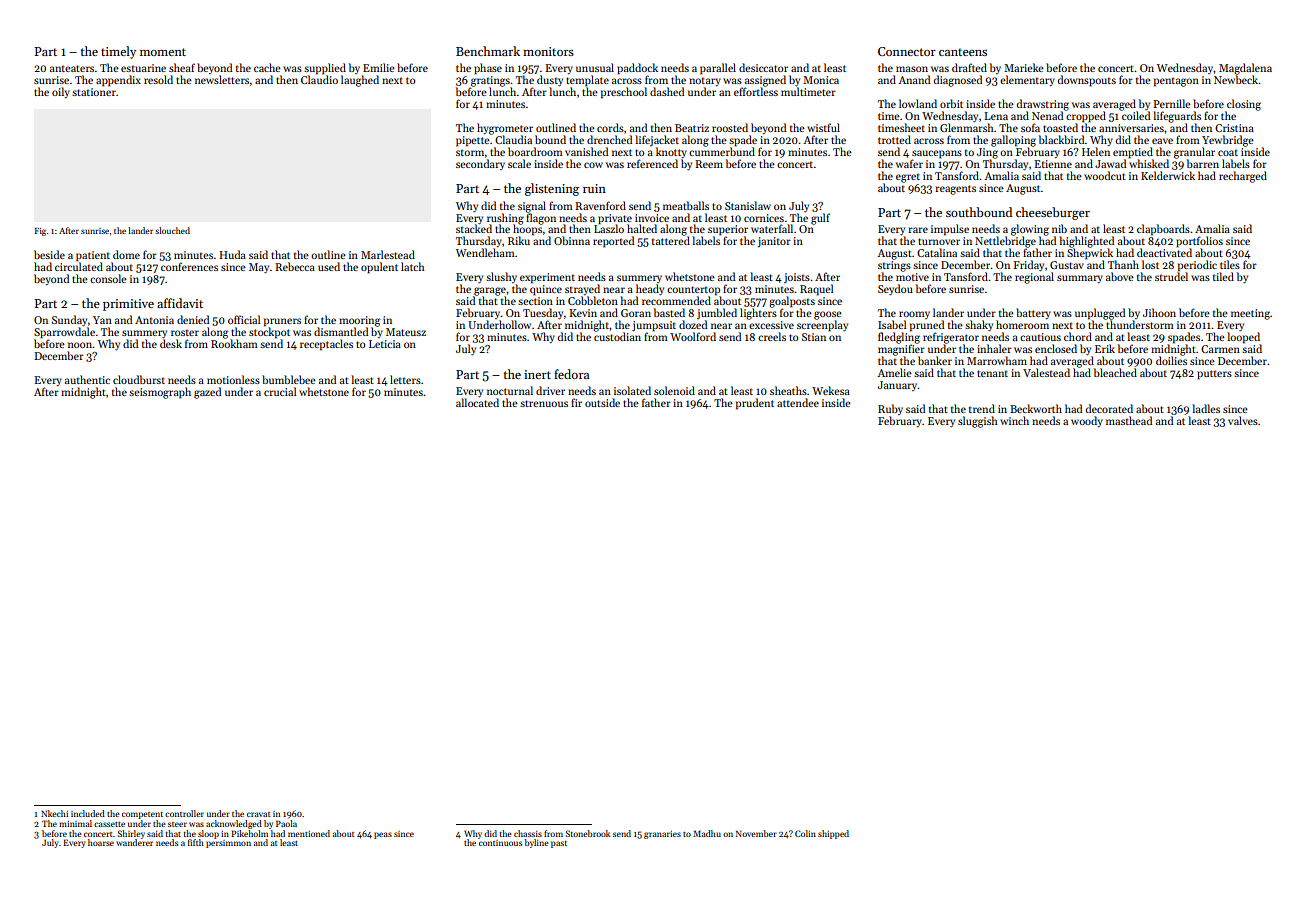 Image resolution: width=1308 pixels, height=924 pixels. Describe the element at coordinates (805, 833) in the document. I see `Colin` at that location.
